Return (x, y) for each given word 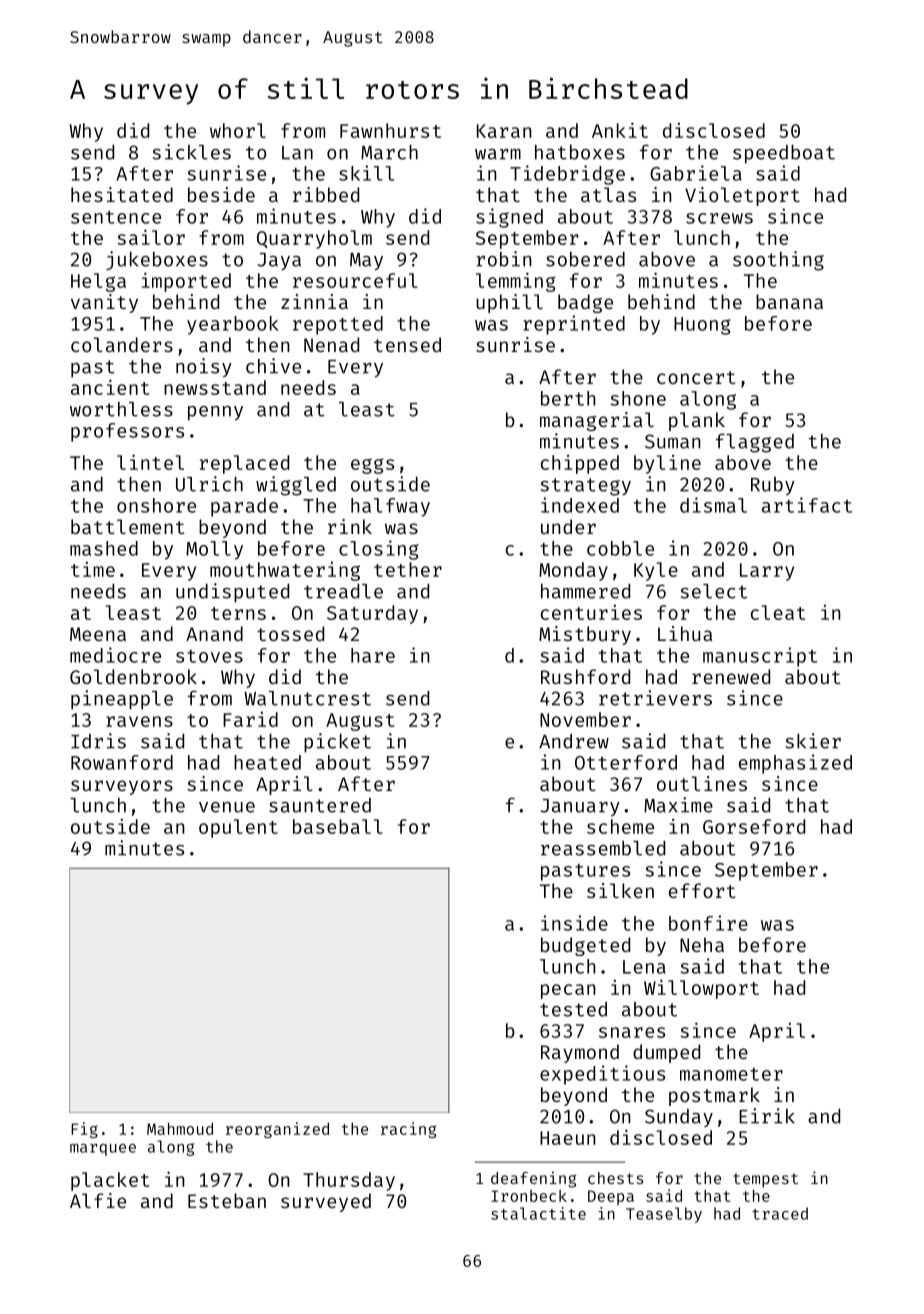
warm (498, 154)
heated (267, 762)
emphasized (795, 764)
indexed (580, 505)
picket (337, 743)
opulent (238, 828)
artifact (807, 505)
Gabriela (696, 173)
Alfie (98, 1200)
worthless (121, 409)
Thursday (349, 1181)
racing (408, 1130)
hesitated (122, 194)
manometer (731, 1074)
